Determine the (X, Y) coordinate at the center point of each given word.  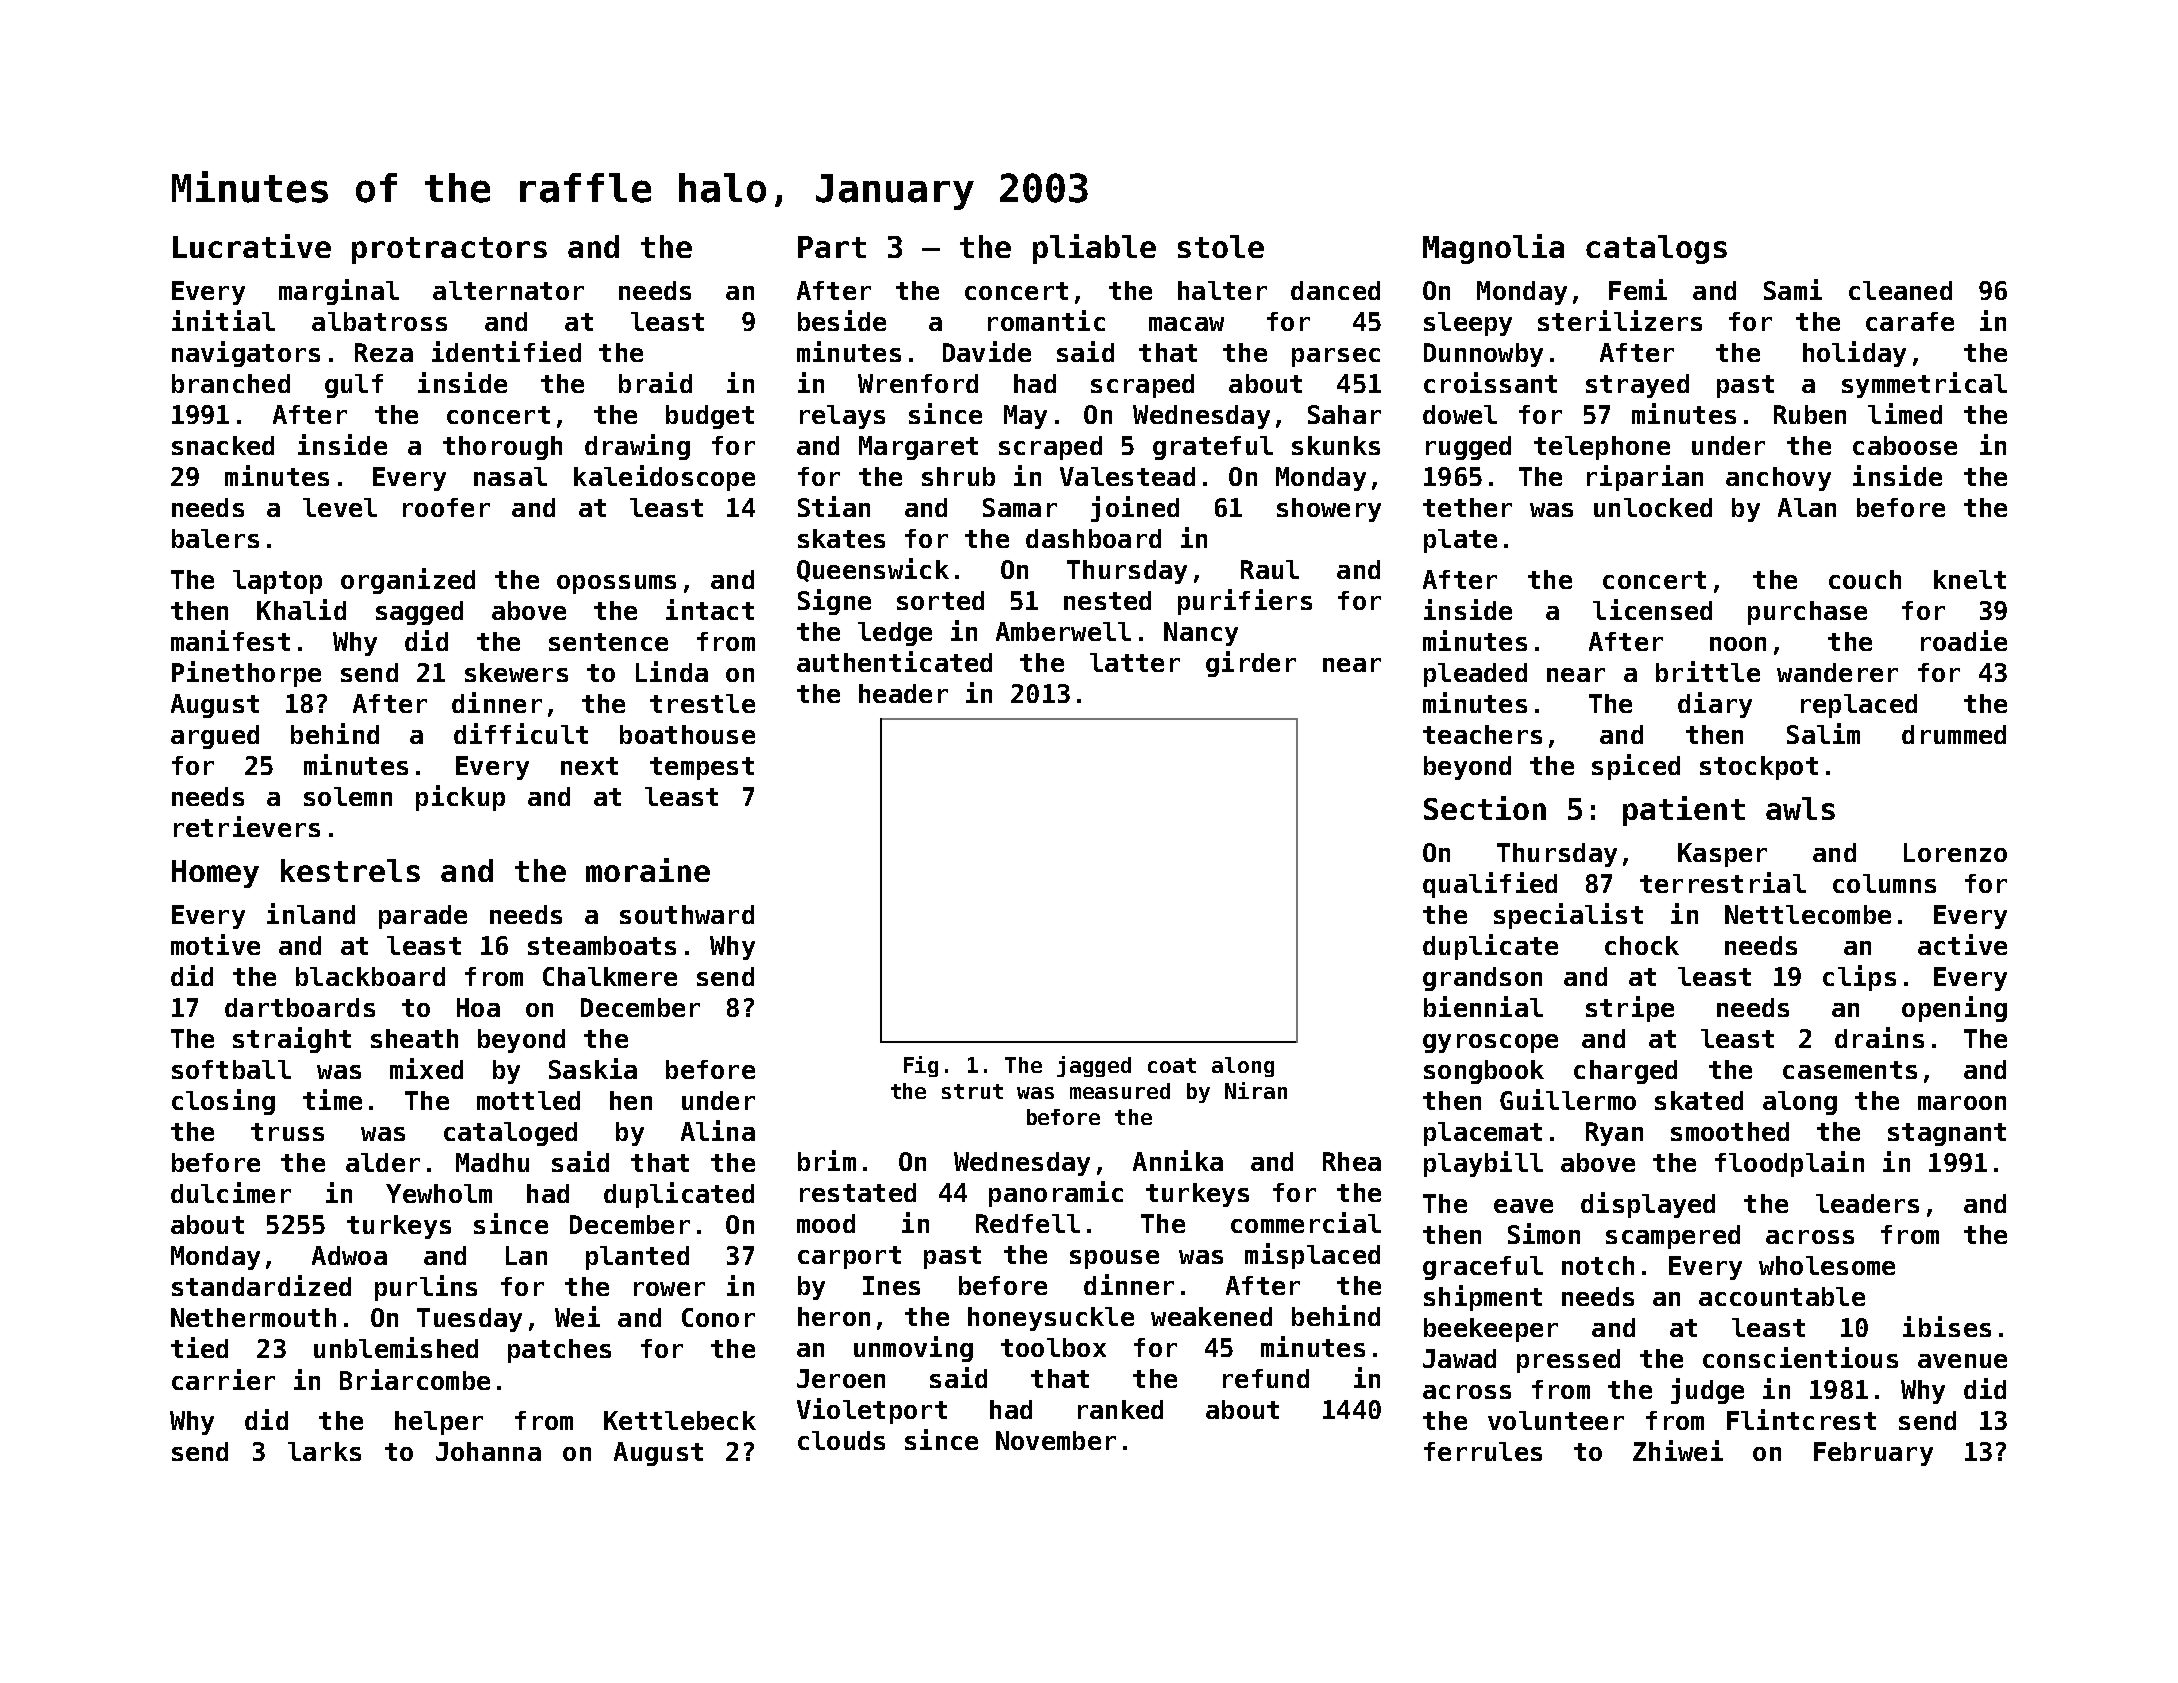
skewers (516, 672)
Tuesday (469, 1320)
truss (287, 1132)
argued (215, 737)
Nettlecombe (1808, 914)
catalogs (1656, 249)
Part (832, 247)
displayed (1648, 1205)
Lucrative (252, 246)
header (903, 693)
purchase (1807, 613)
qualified (1490, 885)
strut (972, 1091)
